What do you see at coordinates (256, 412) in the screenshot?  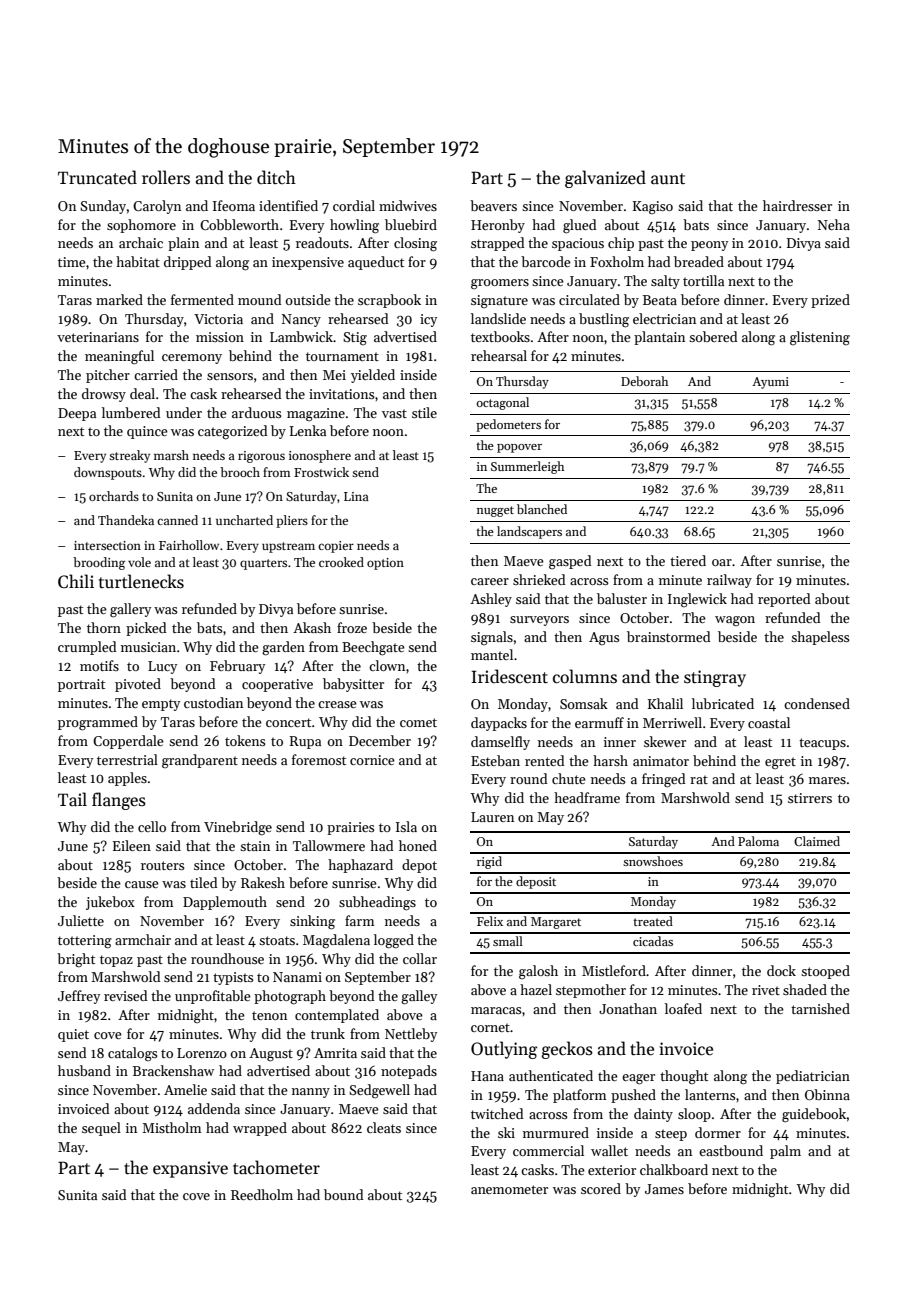 I see `arduous` at bounding box center [256, 412].
